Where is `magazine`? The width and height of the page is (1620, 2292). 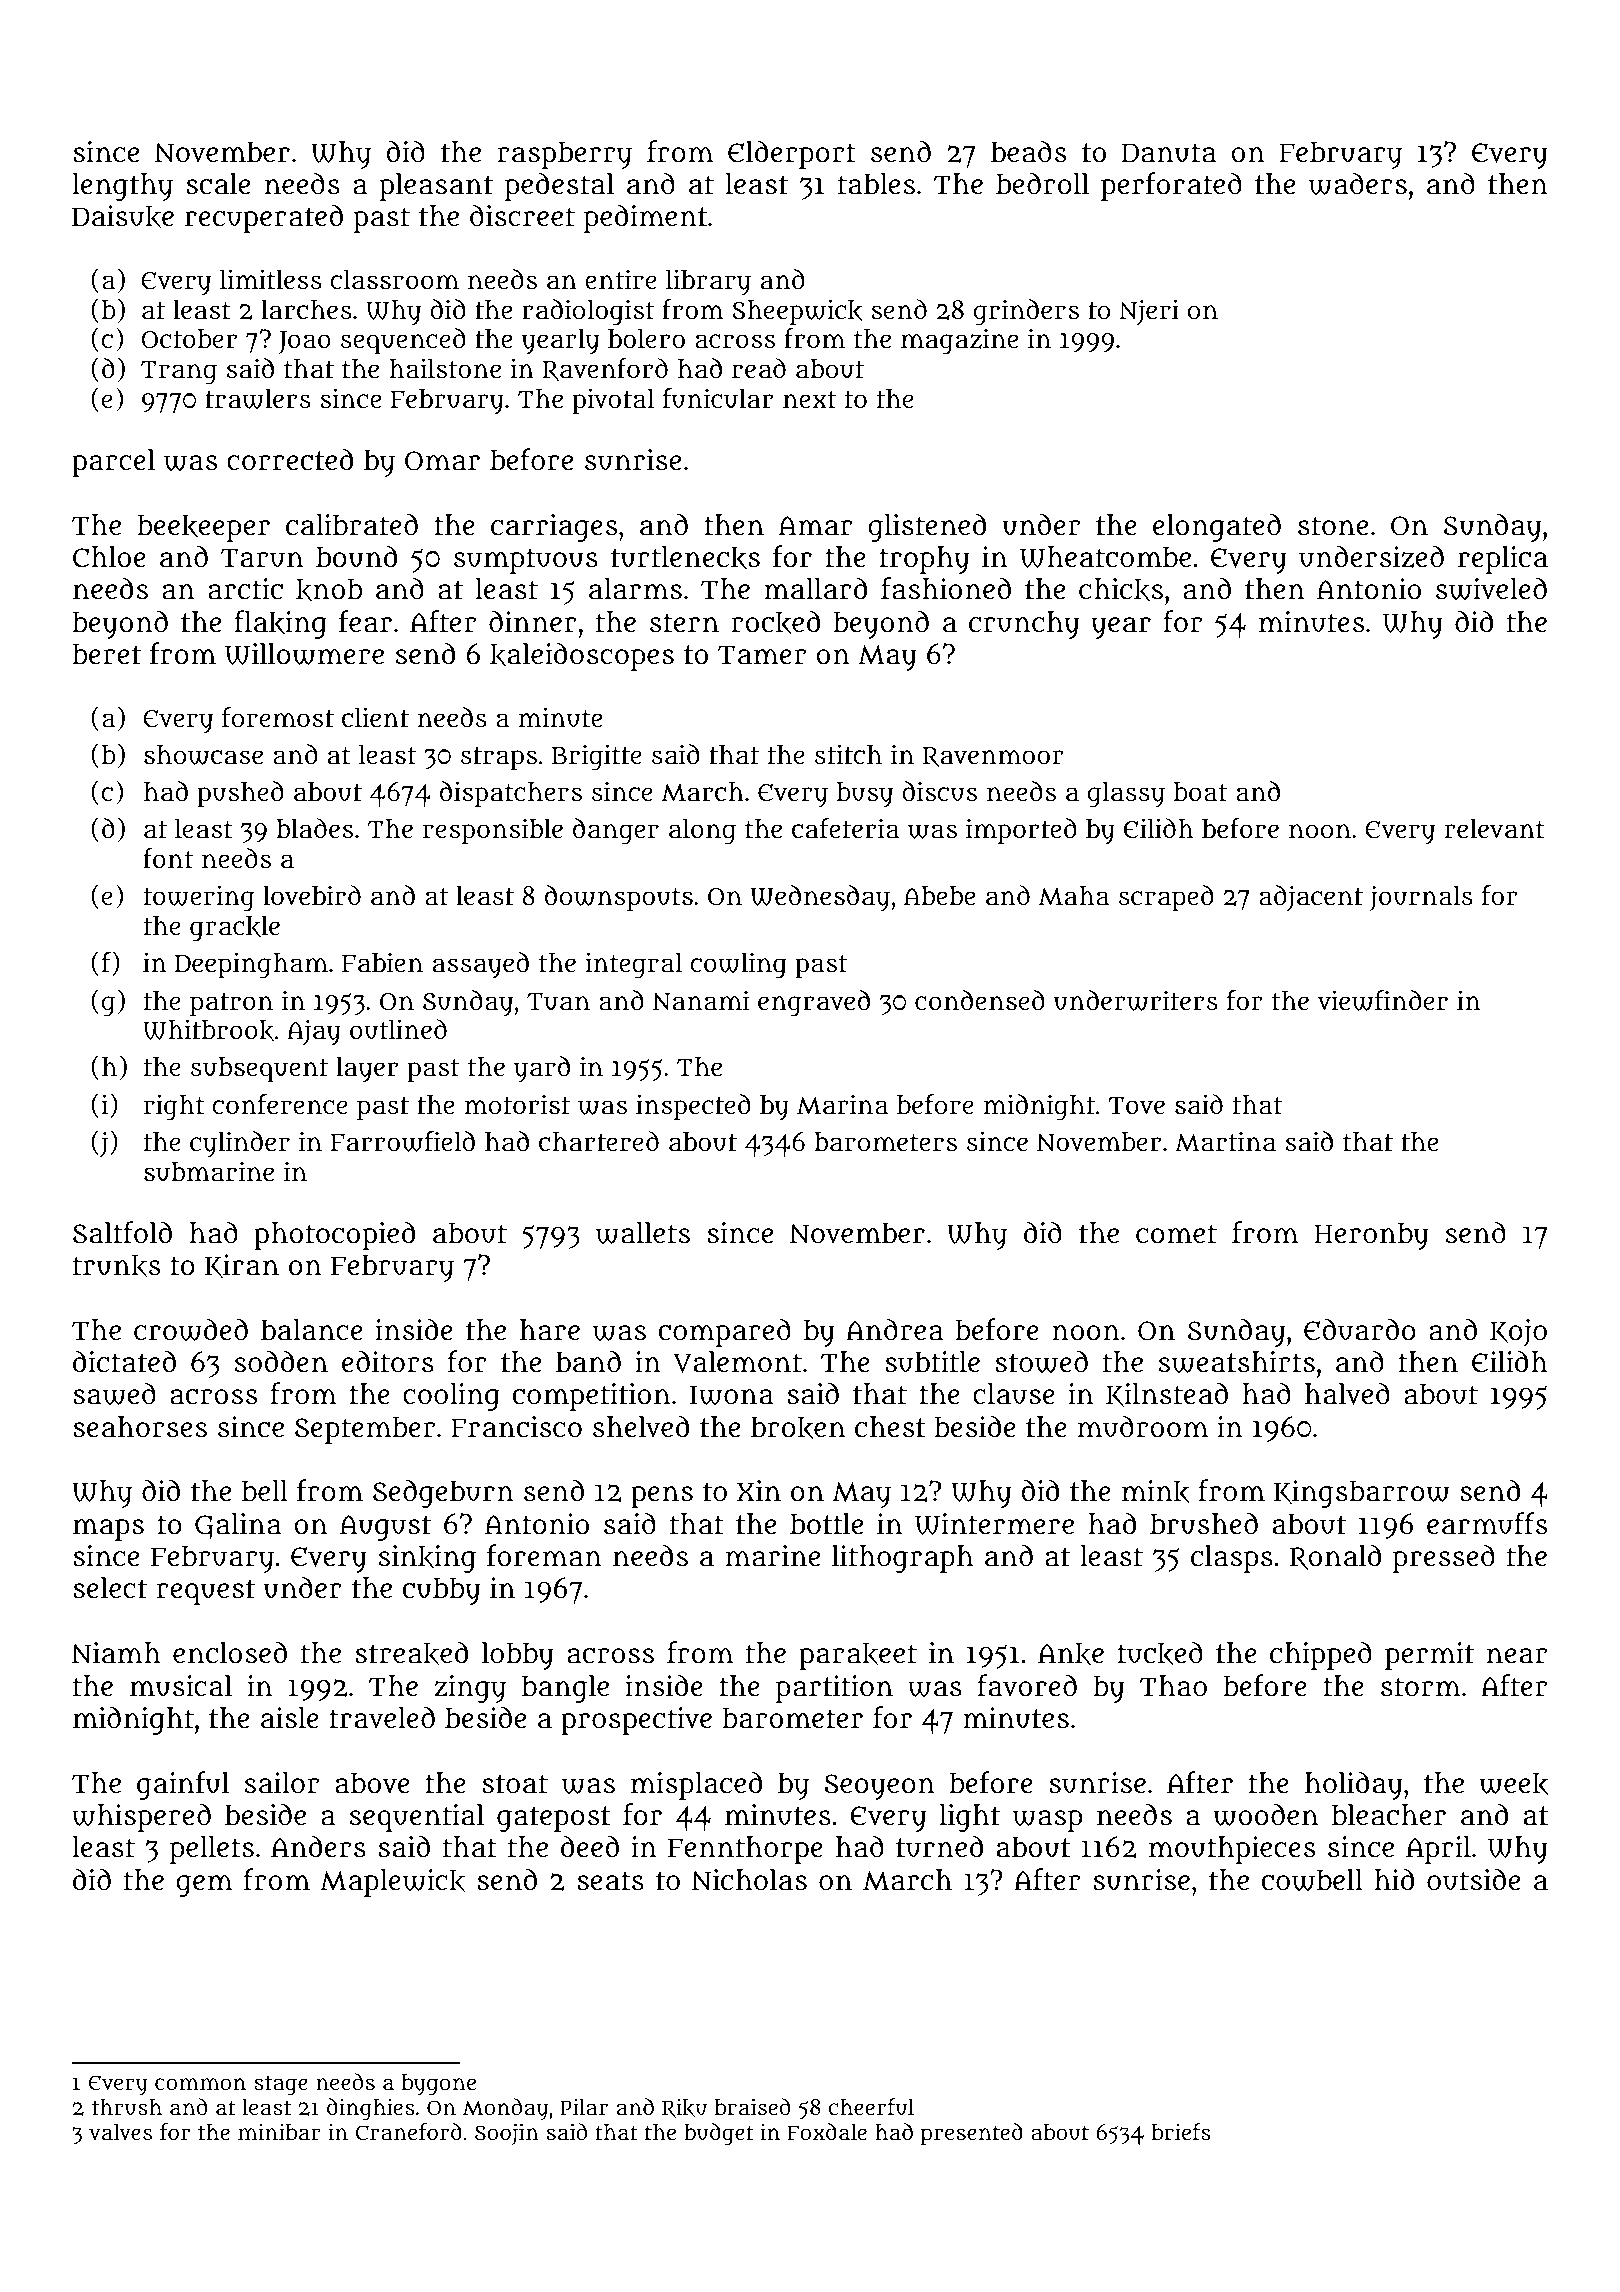
magazine is located at coordinates (959, 341).
